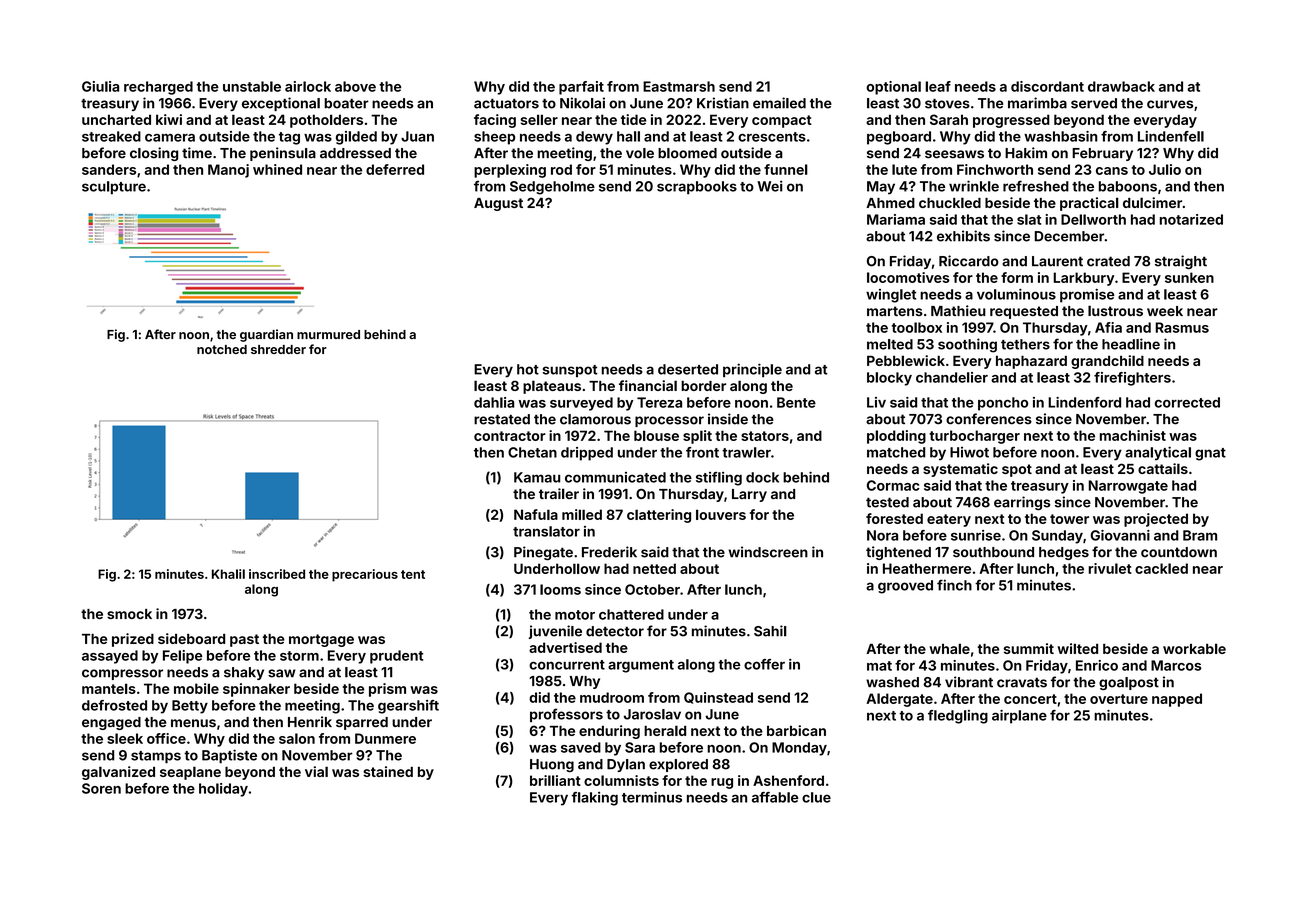  What do you see at coordinates (876, 402) in the screenshot?
I see `Liv` at bounding box center [876, 402].
